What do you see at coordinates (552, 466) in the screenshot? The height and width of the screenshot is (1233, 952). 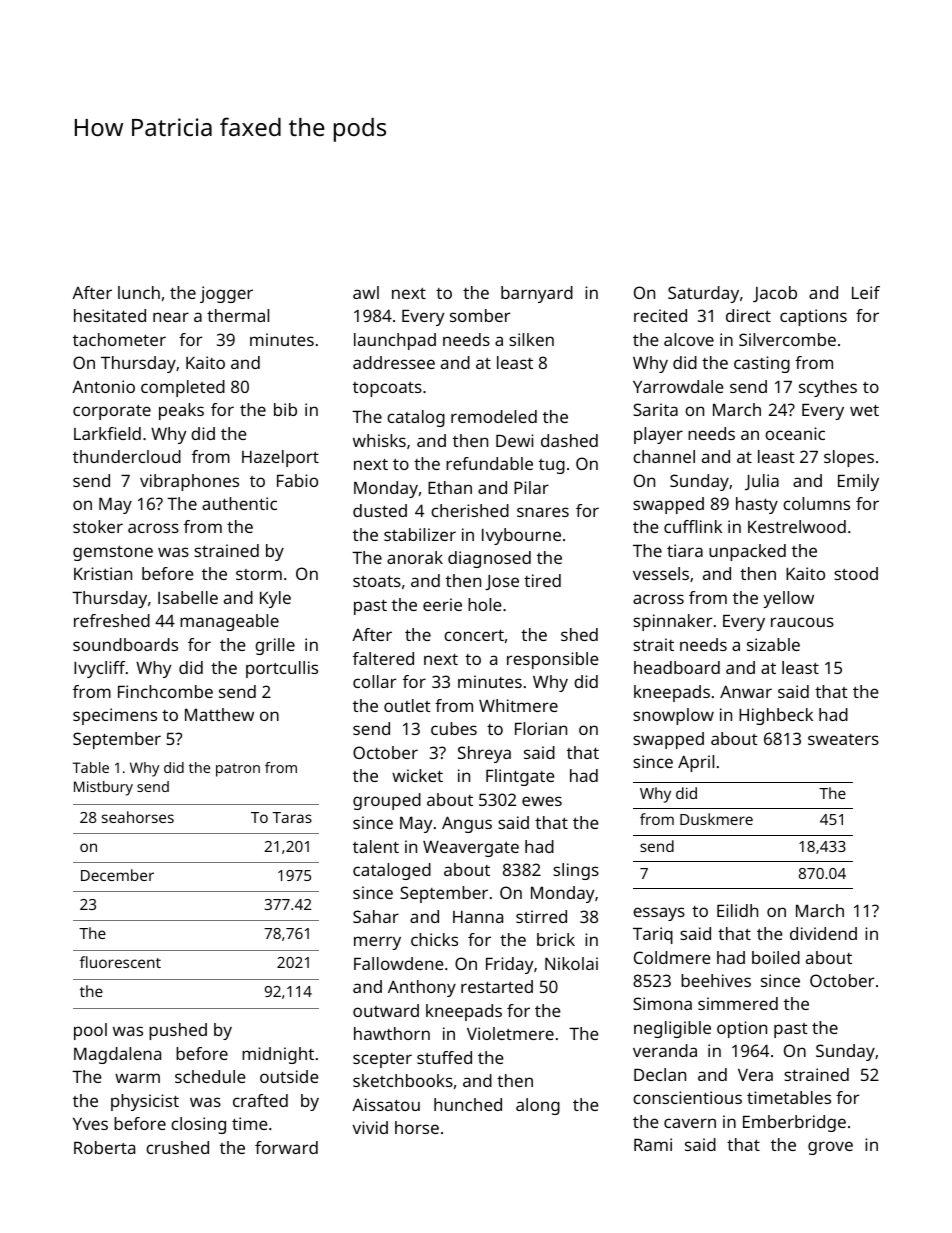 I see `tug` at bounding box center [552, 466].
